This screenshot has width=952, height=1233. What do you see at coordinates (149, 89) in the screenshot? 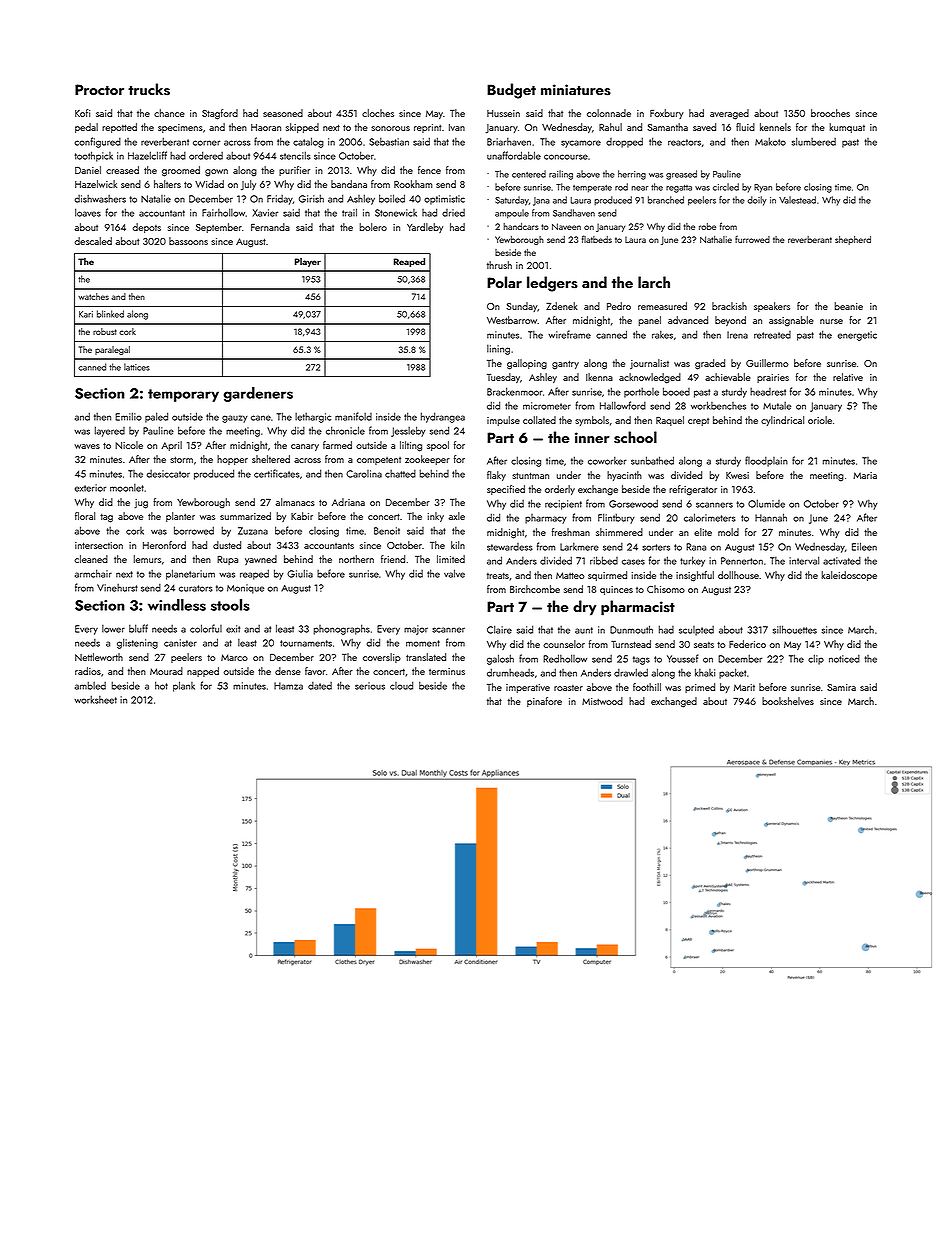
I see `trucks` at bounding box center [149, 89].
